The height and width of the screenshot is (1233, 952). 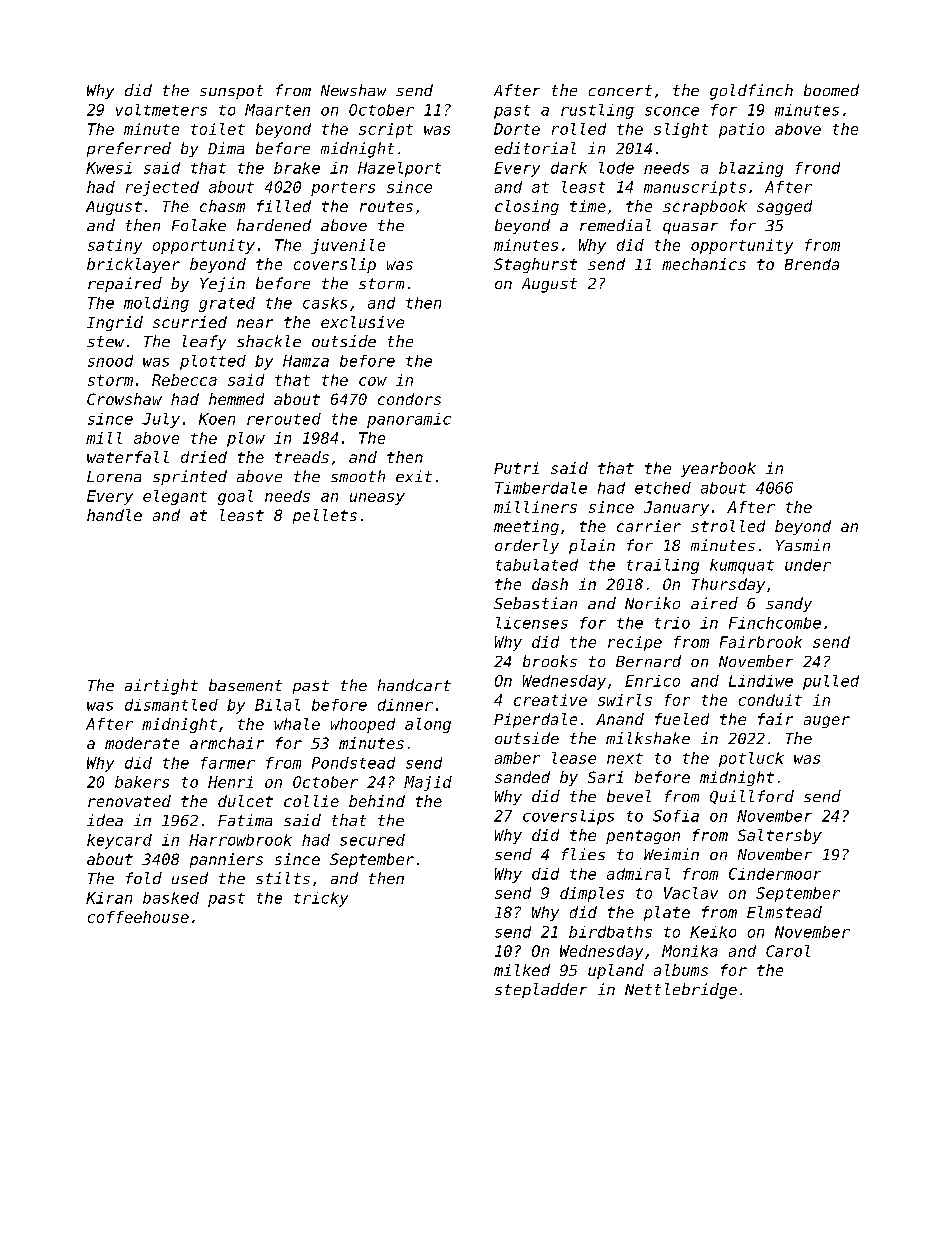 What do you see at coordinates (414, 476) in the screenshot?
I see `exit` at bounding box center [414, 476].
